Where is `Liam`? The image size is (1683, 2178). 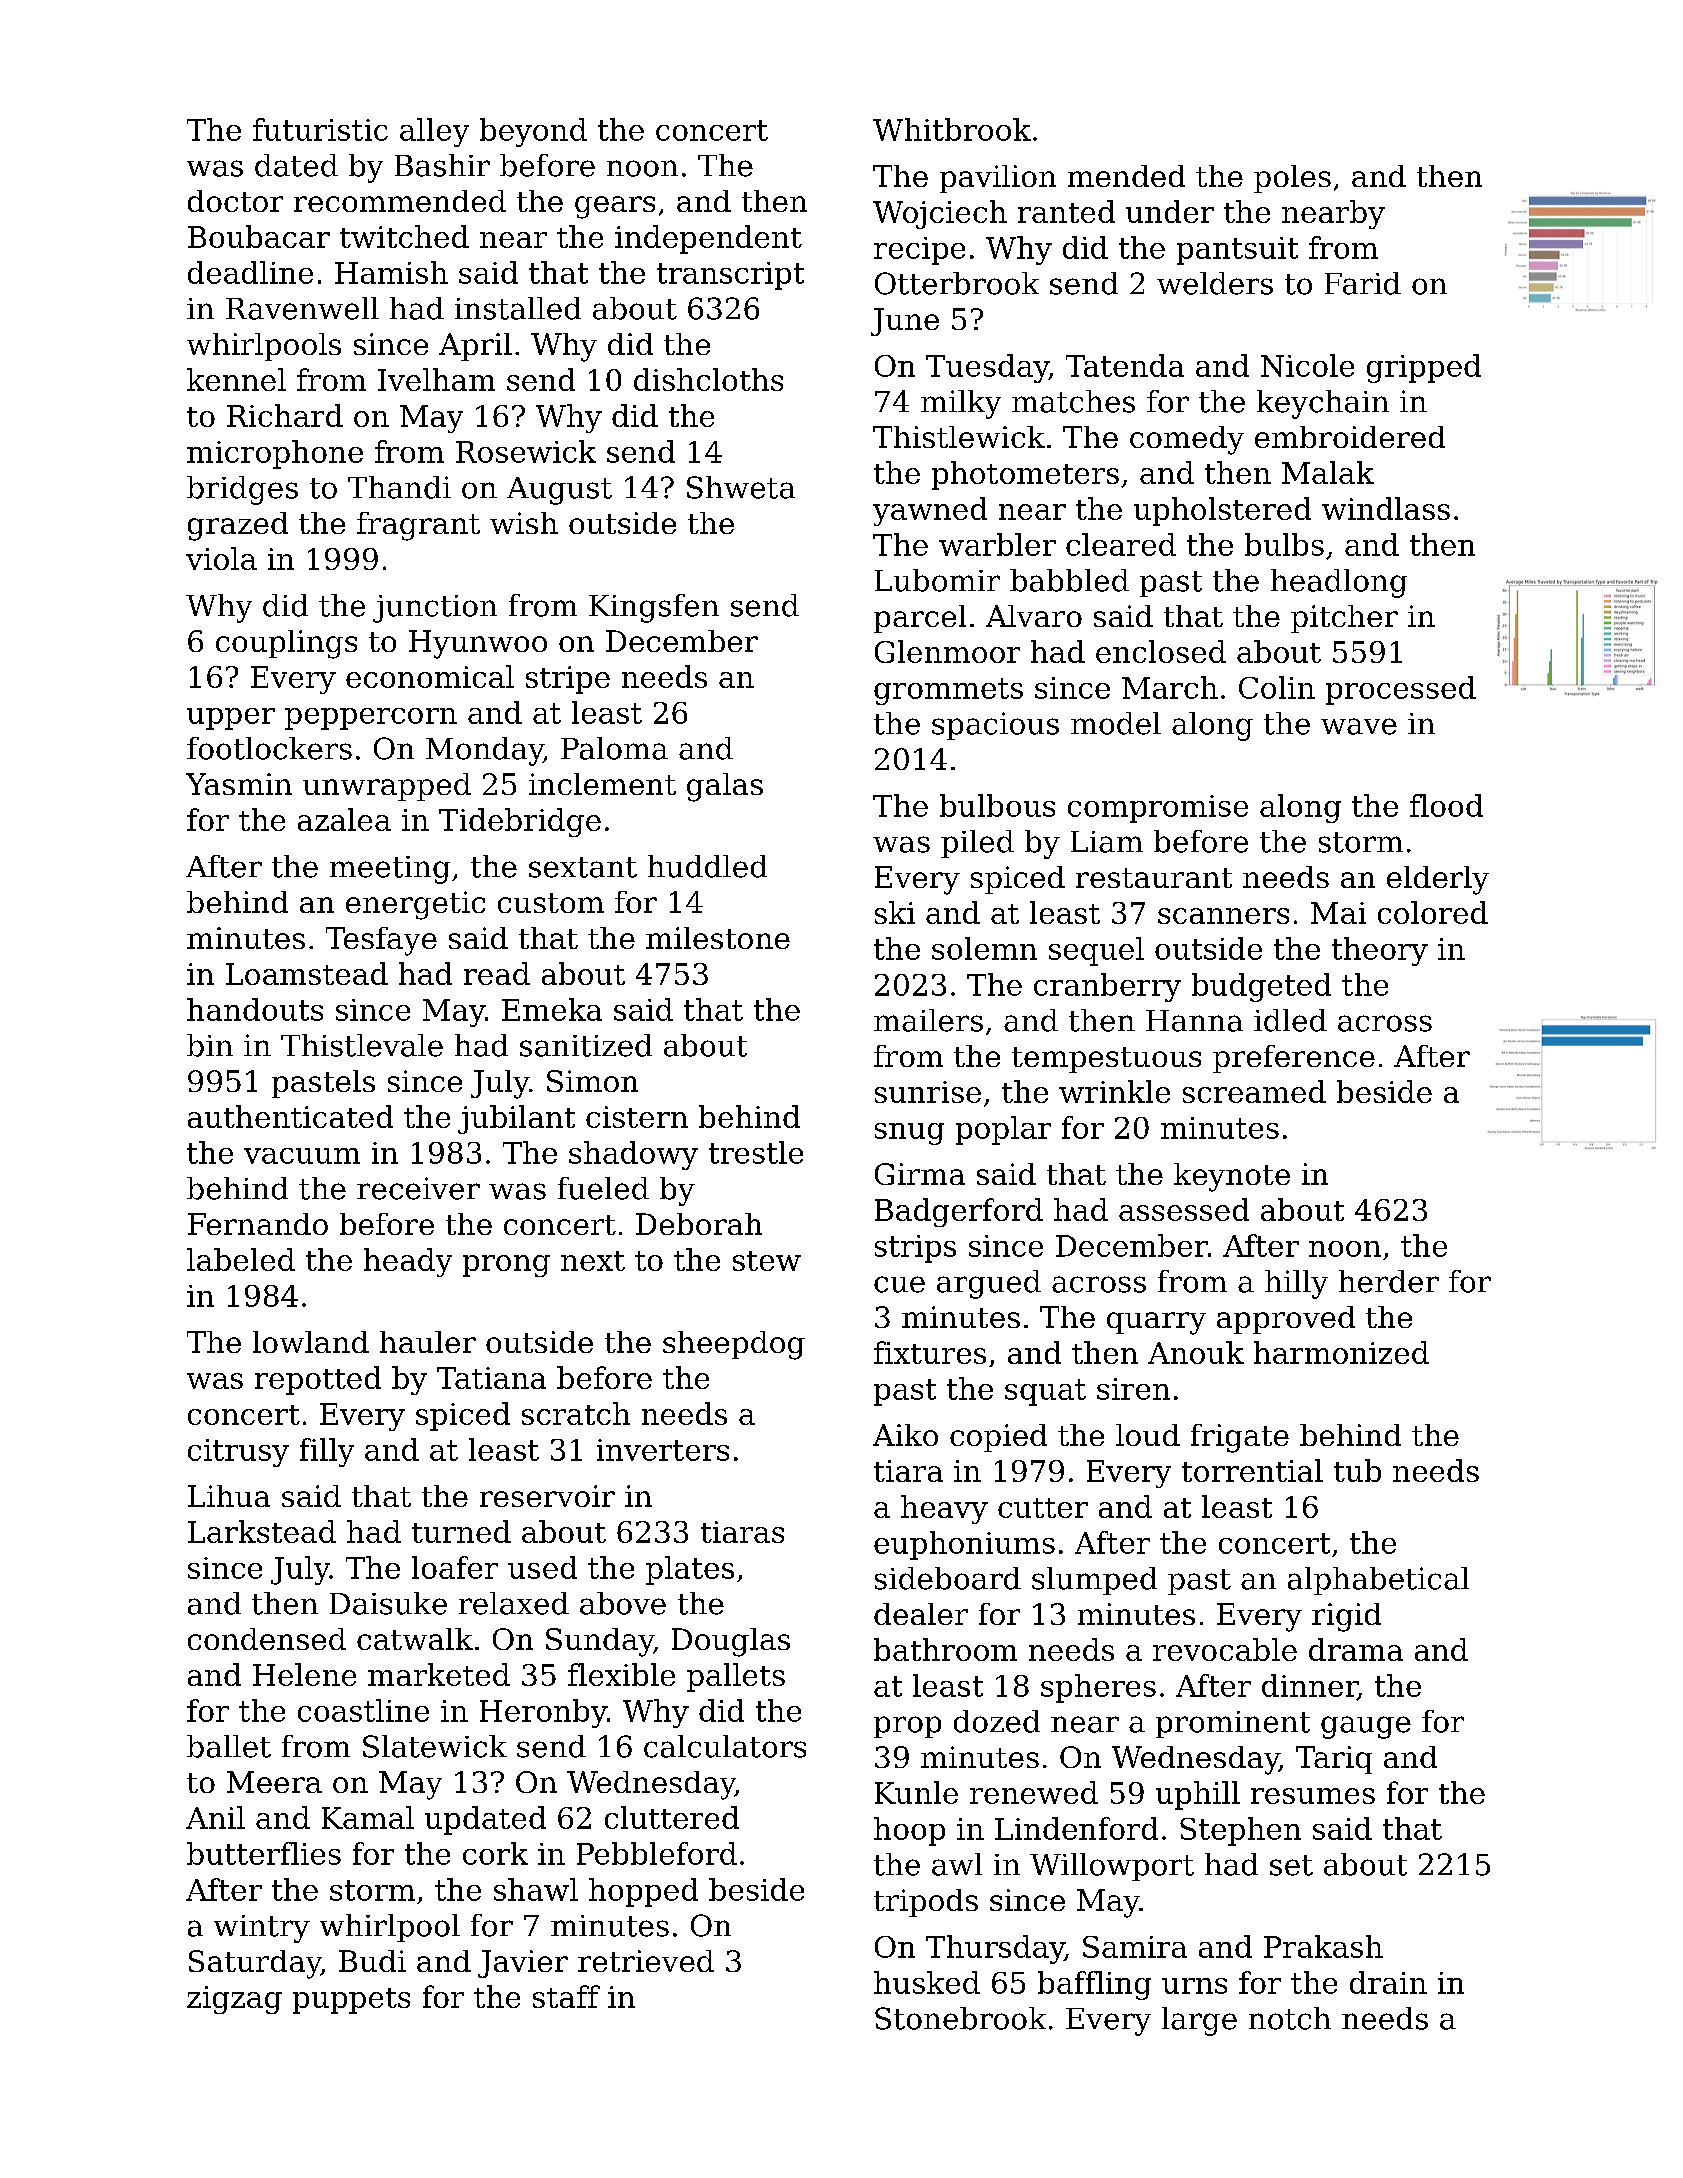 Liam is located at coordinates (1107, 842).
